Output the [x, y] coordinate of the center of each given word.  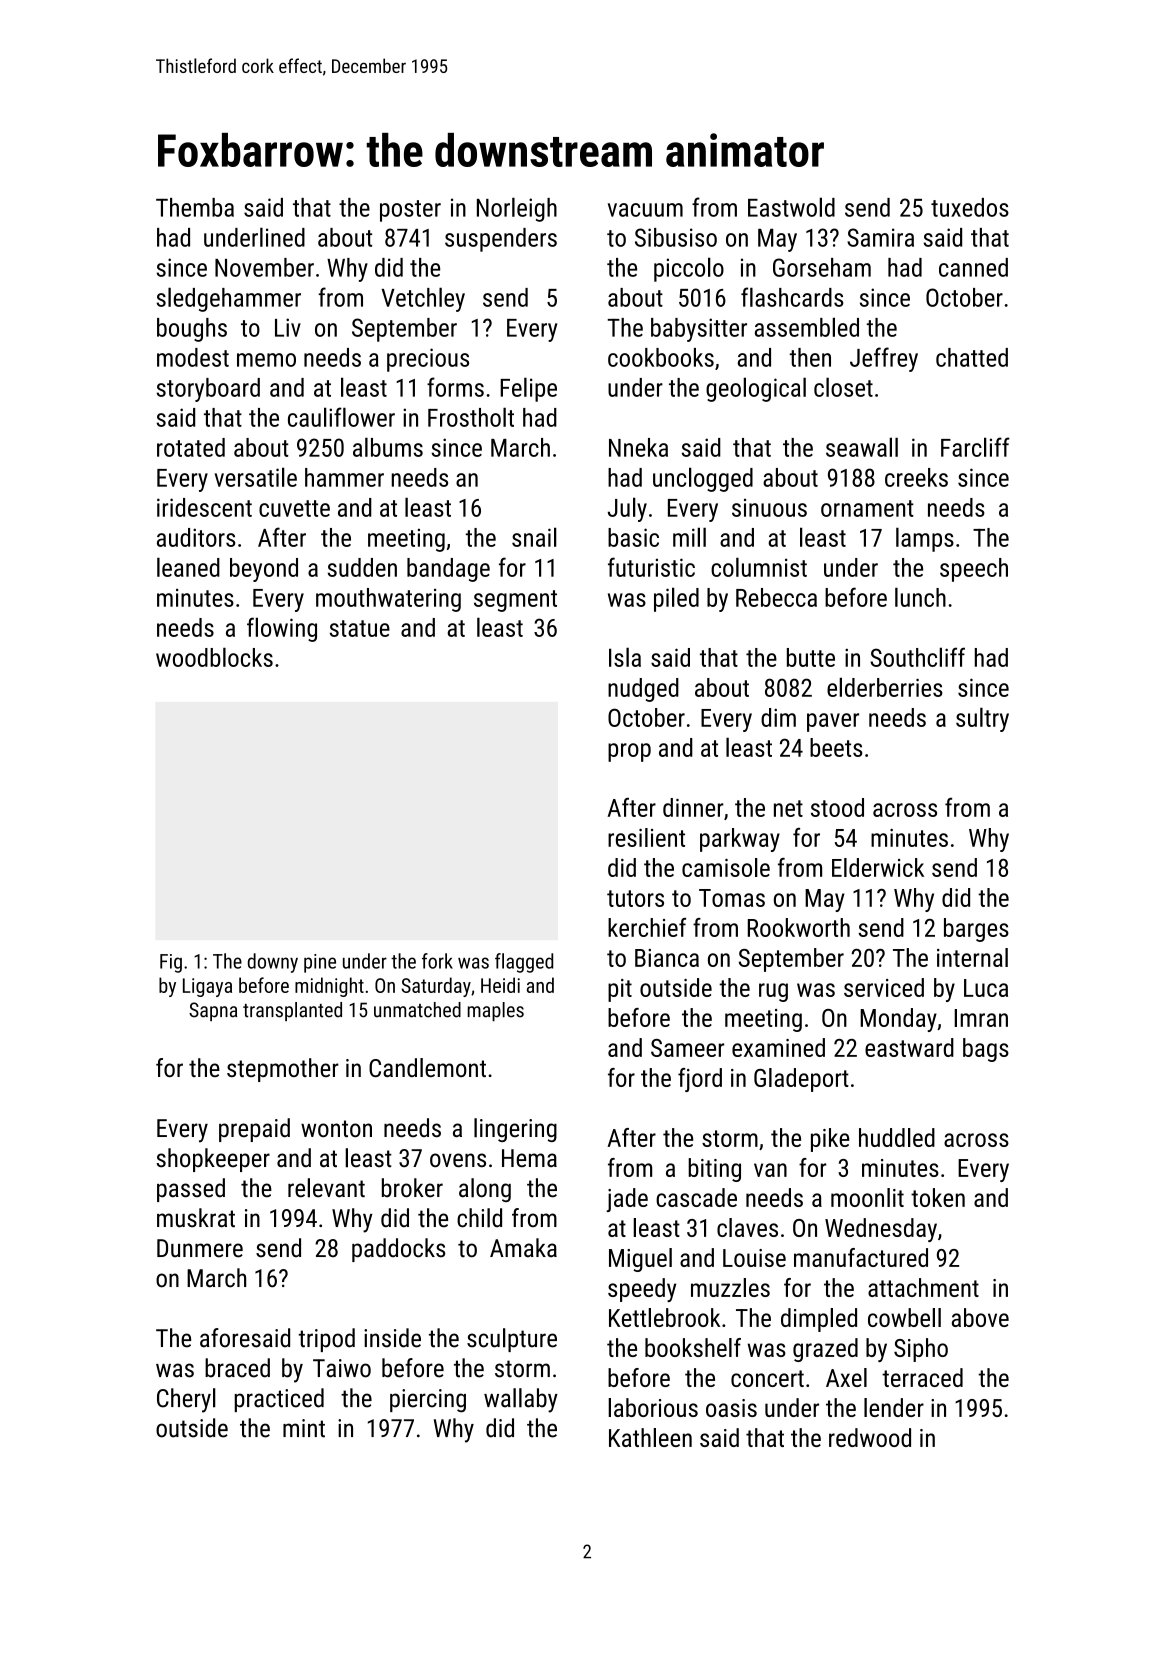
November [264, 267]
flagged [524, 963]
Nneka [638, 447]
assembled [807, 327]
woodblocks [214, 657]
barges [976, 930]
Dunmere [200, 1248]
